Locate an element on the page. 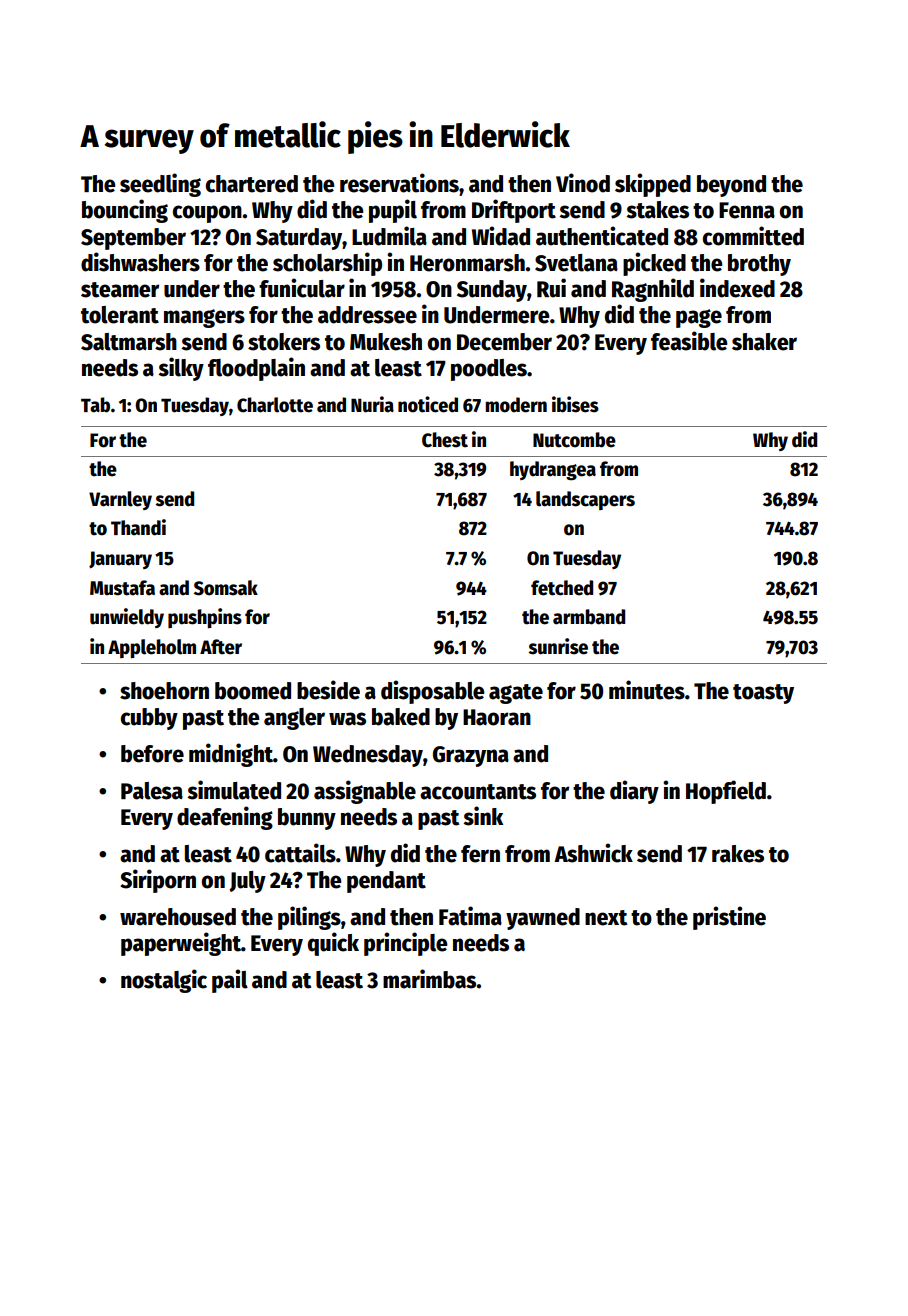  nostalgic is located at coordinates (164, 981).
